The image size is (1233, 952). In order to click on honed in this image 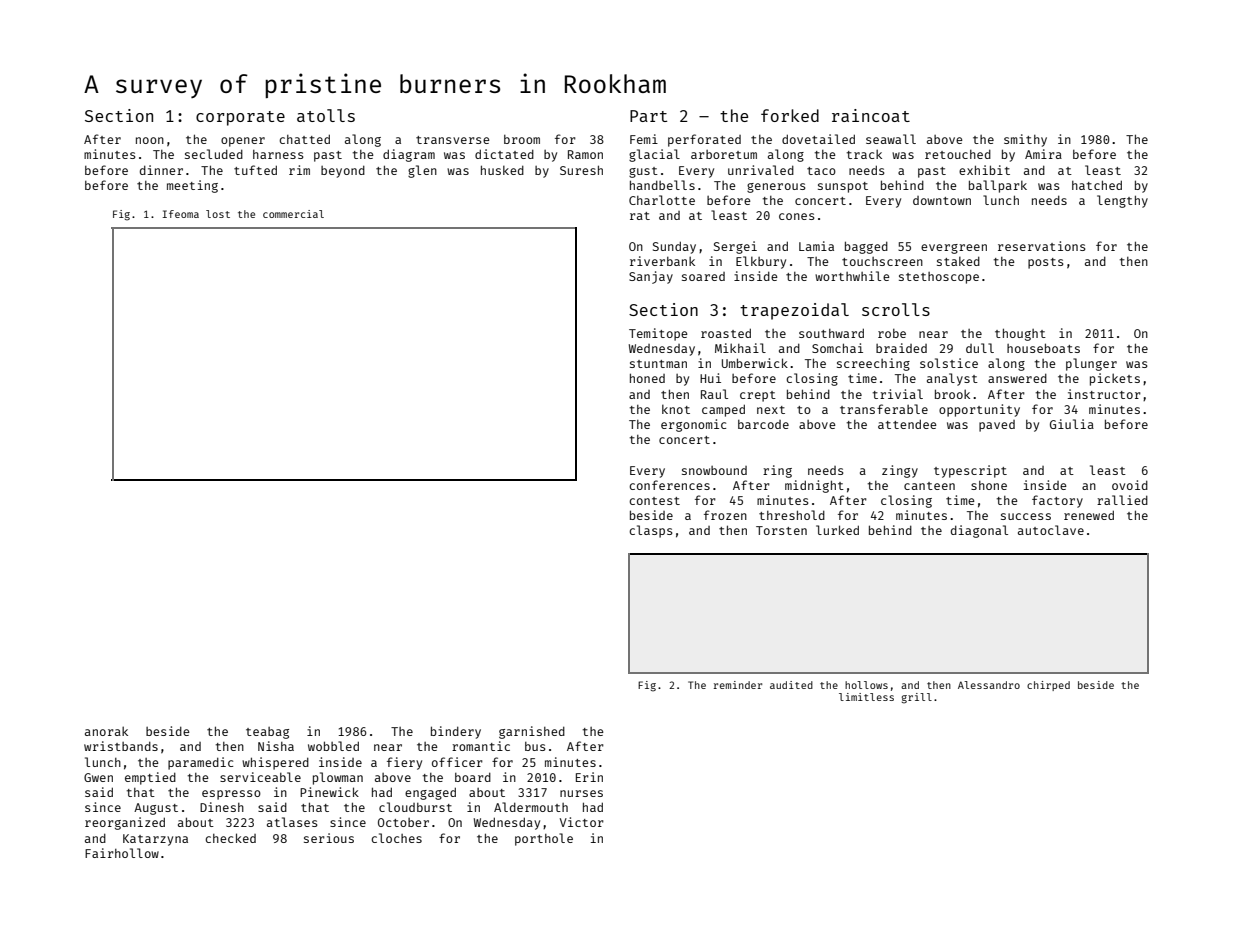, I will do `click(647, 378)`.
